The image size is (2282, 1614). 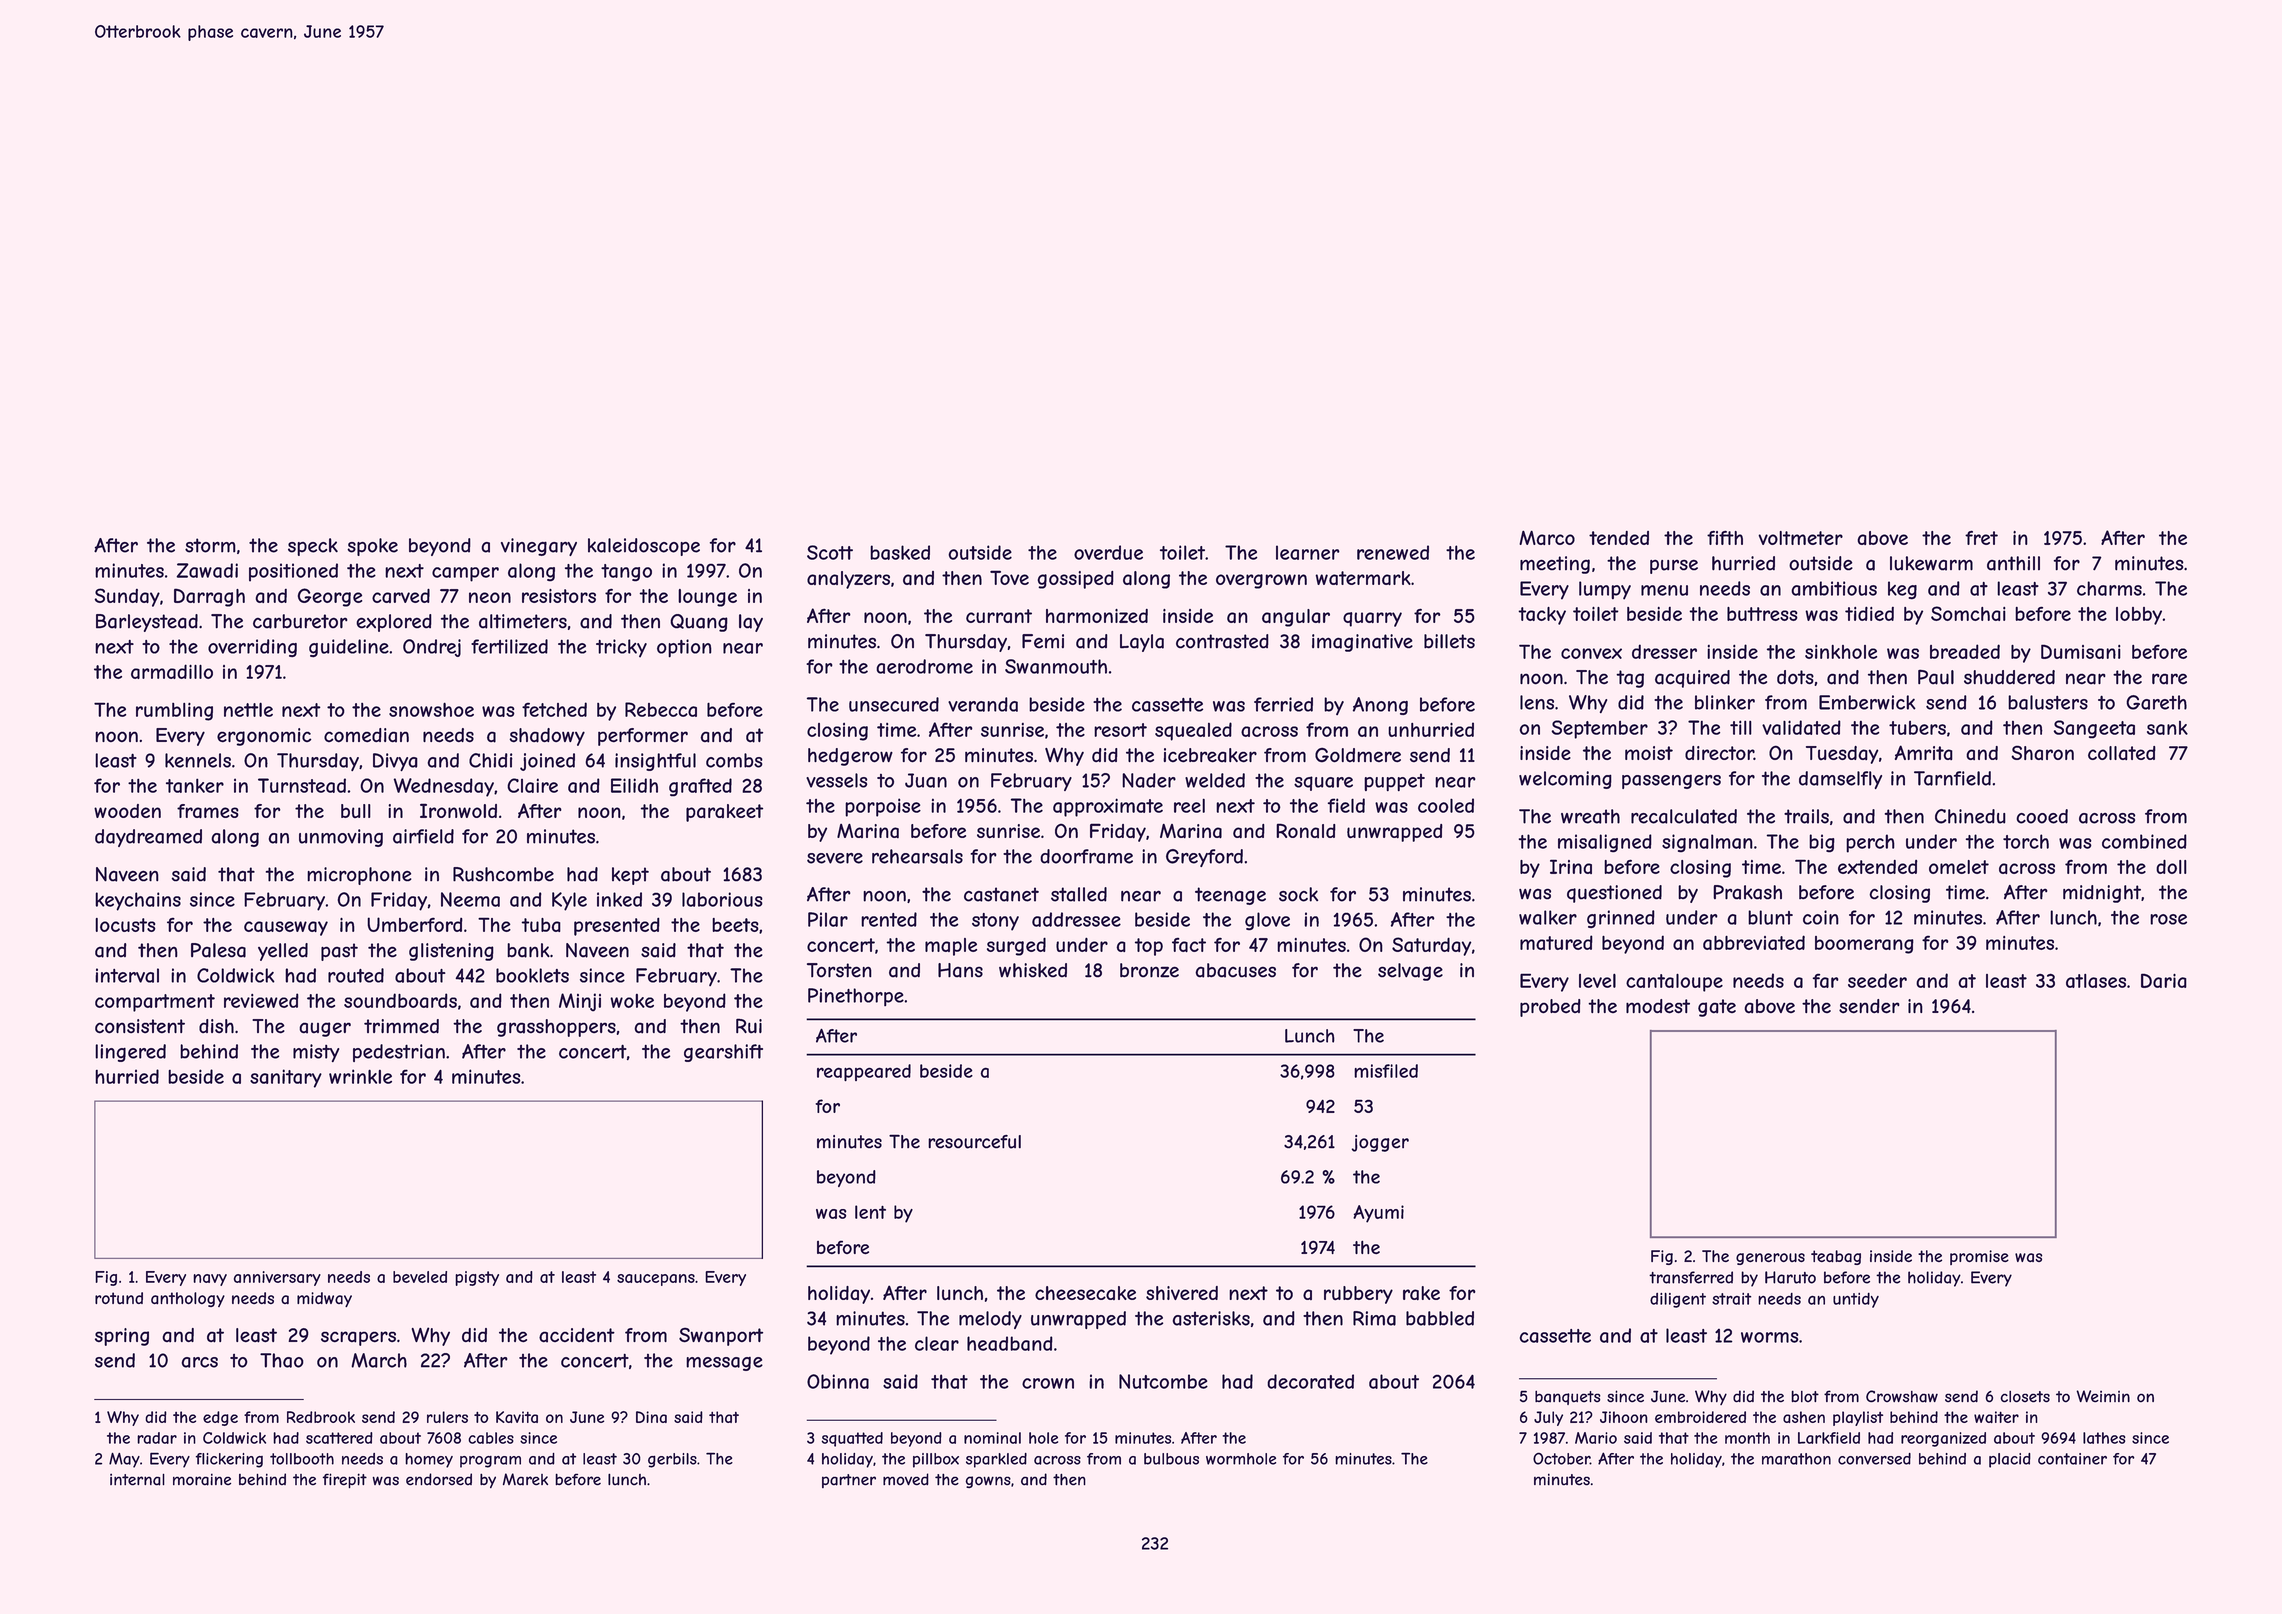 I want to click on rubbery, so click(x=1358, y=1295).
